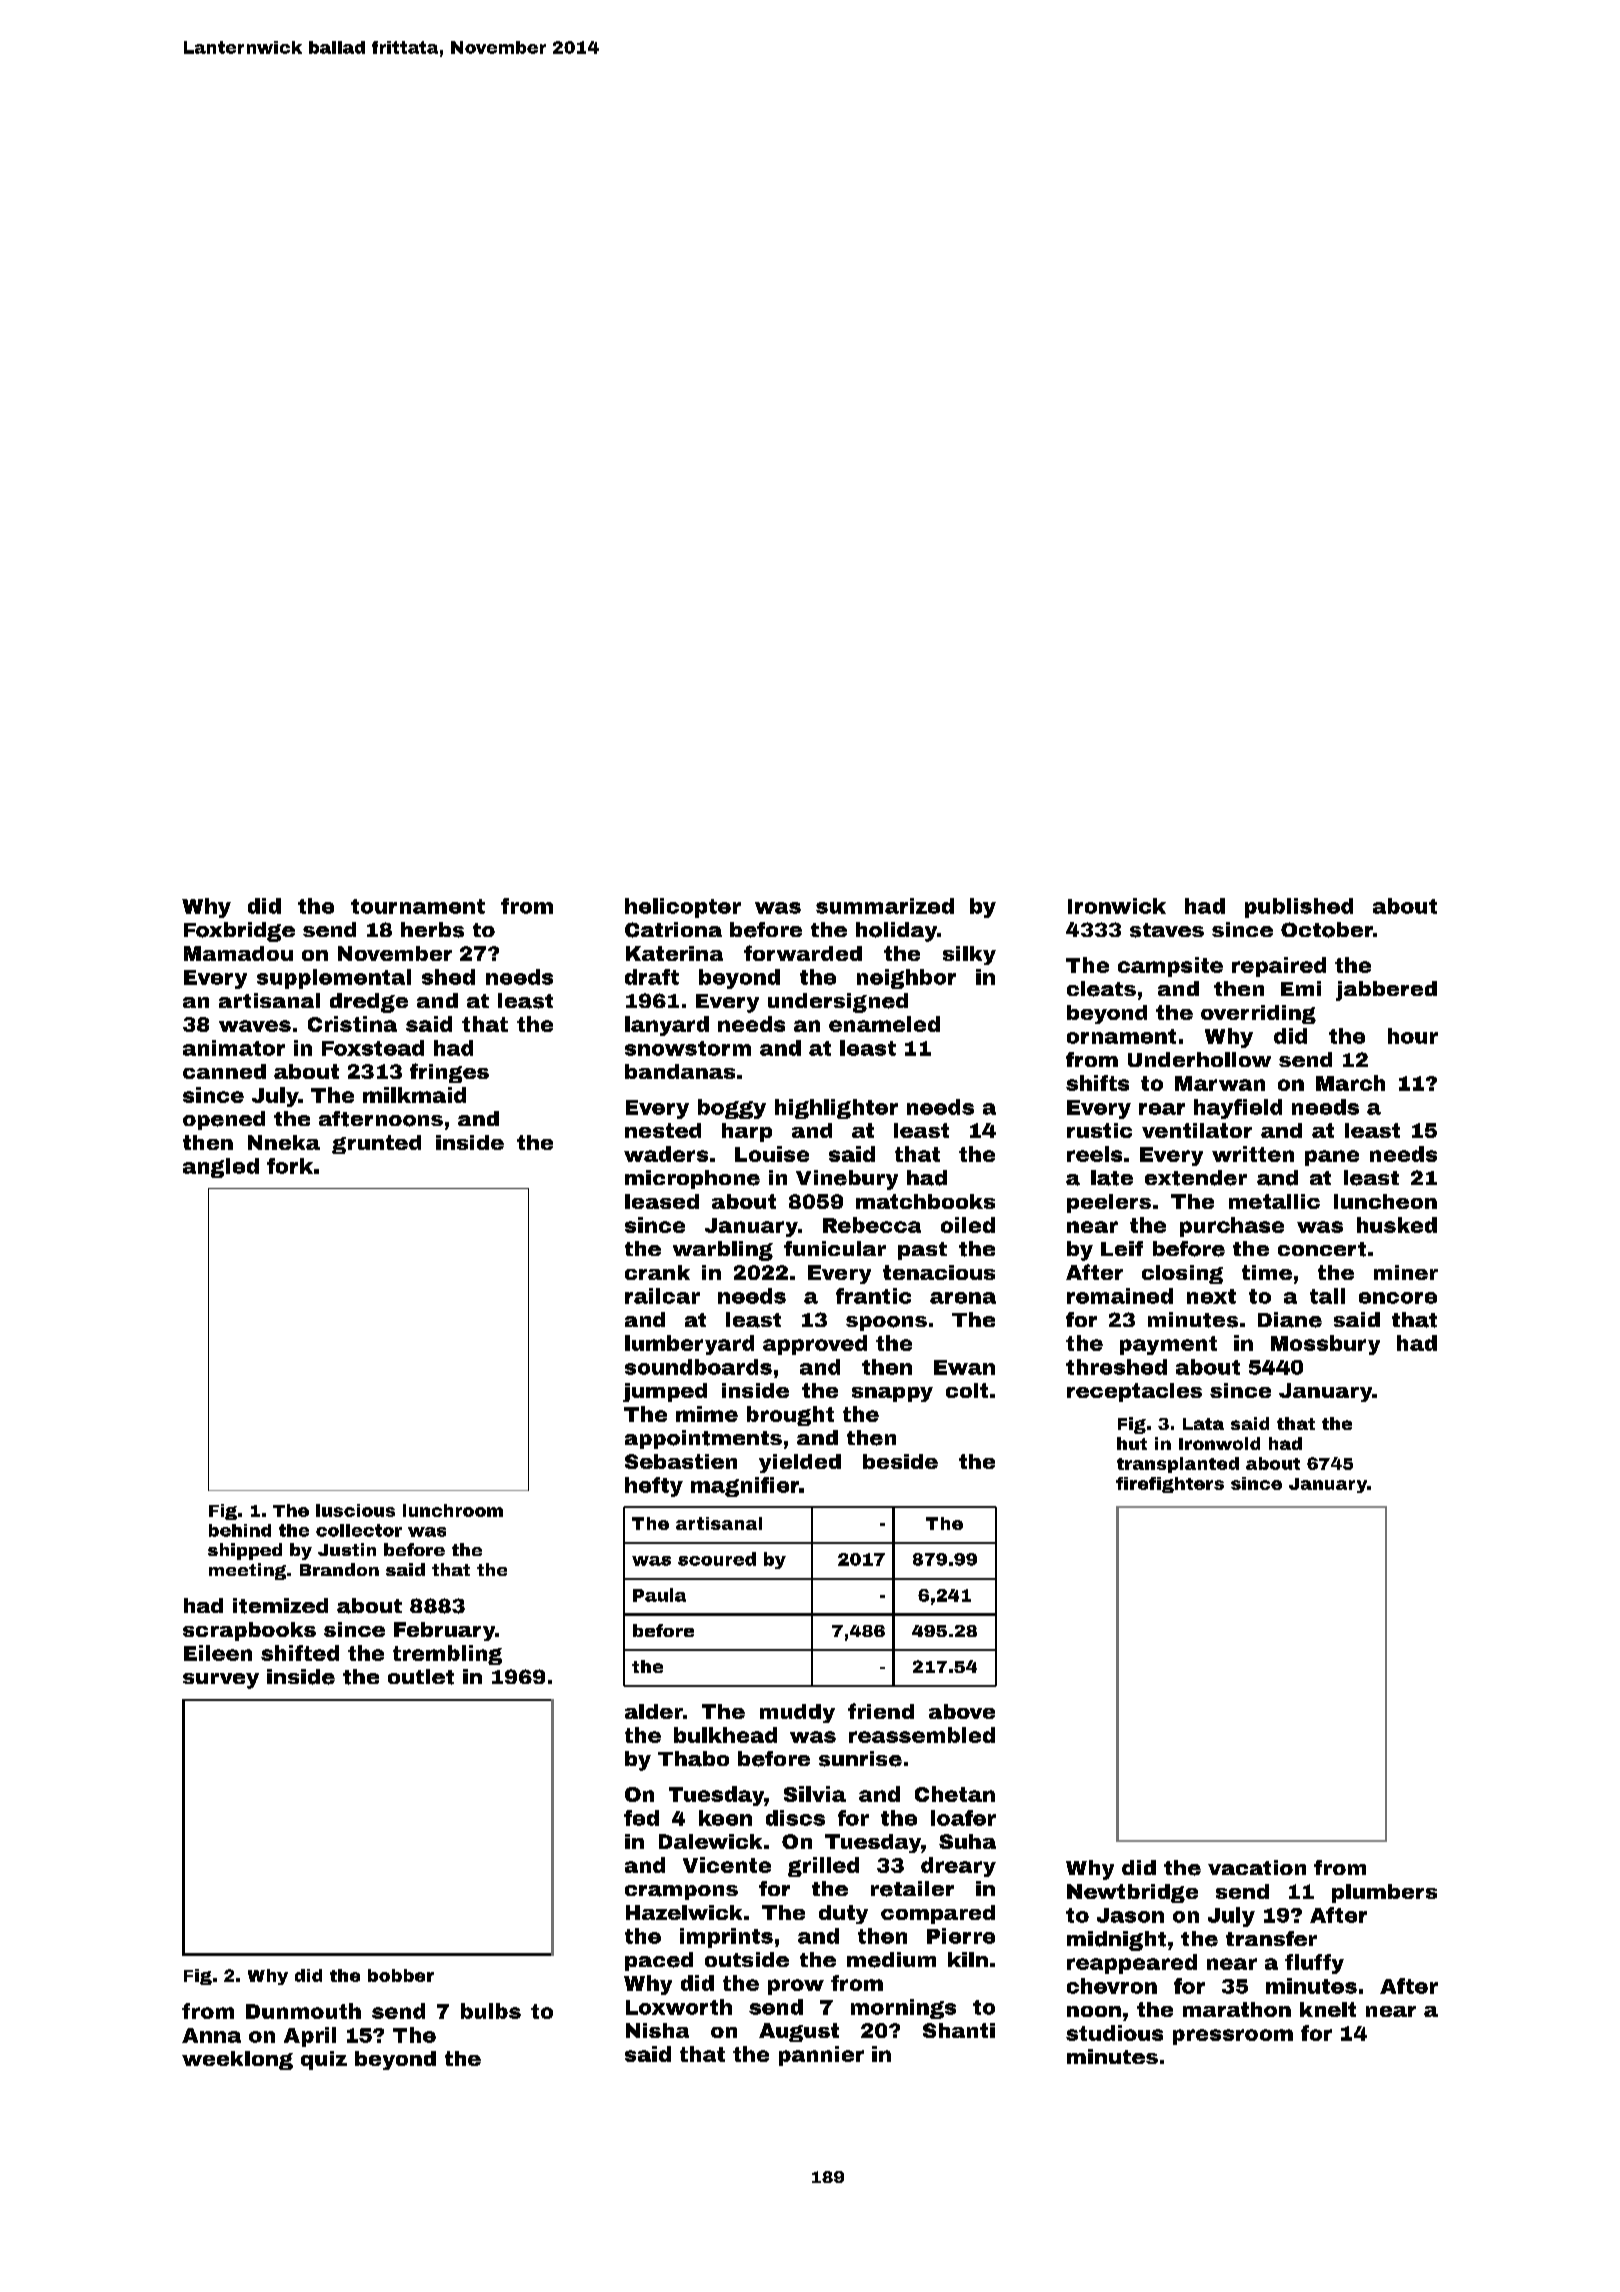  I want to click on Shanti, so click(959, 2030).
